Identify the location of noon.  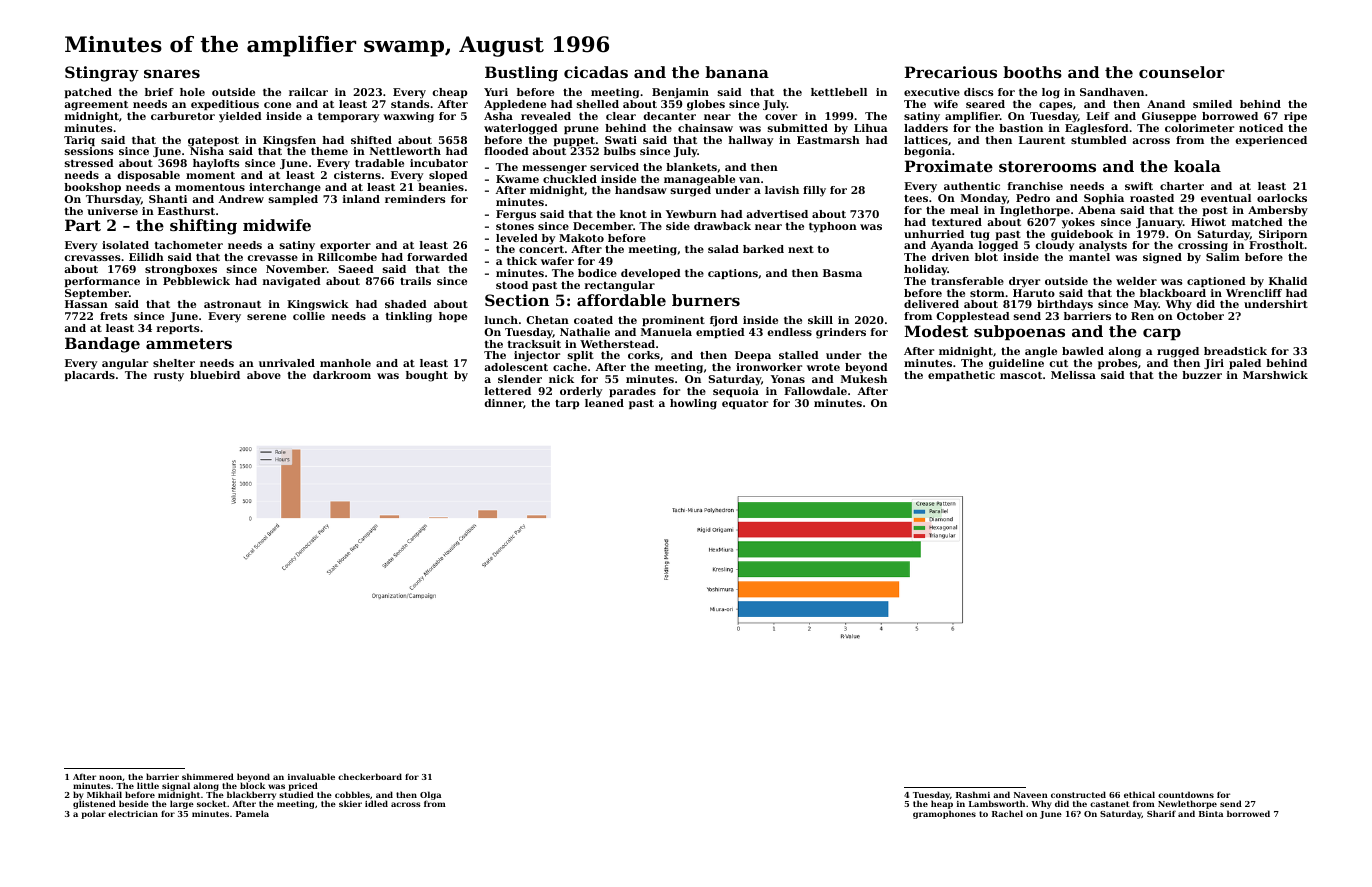
(110, 777).
